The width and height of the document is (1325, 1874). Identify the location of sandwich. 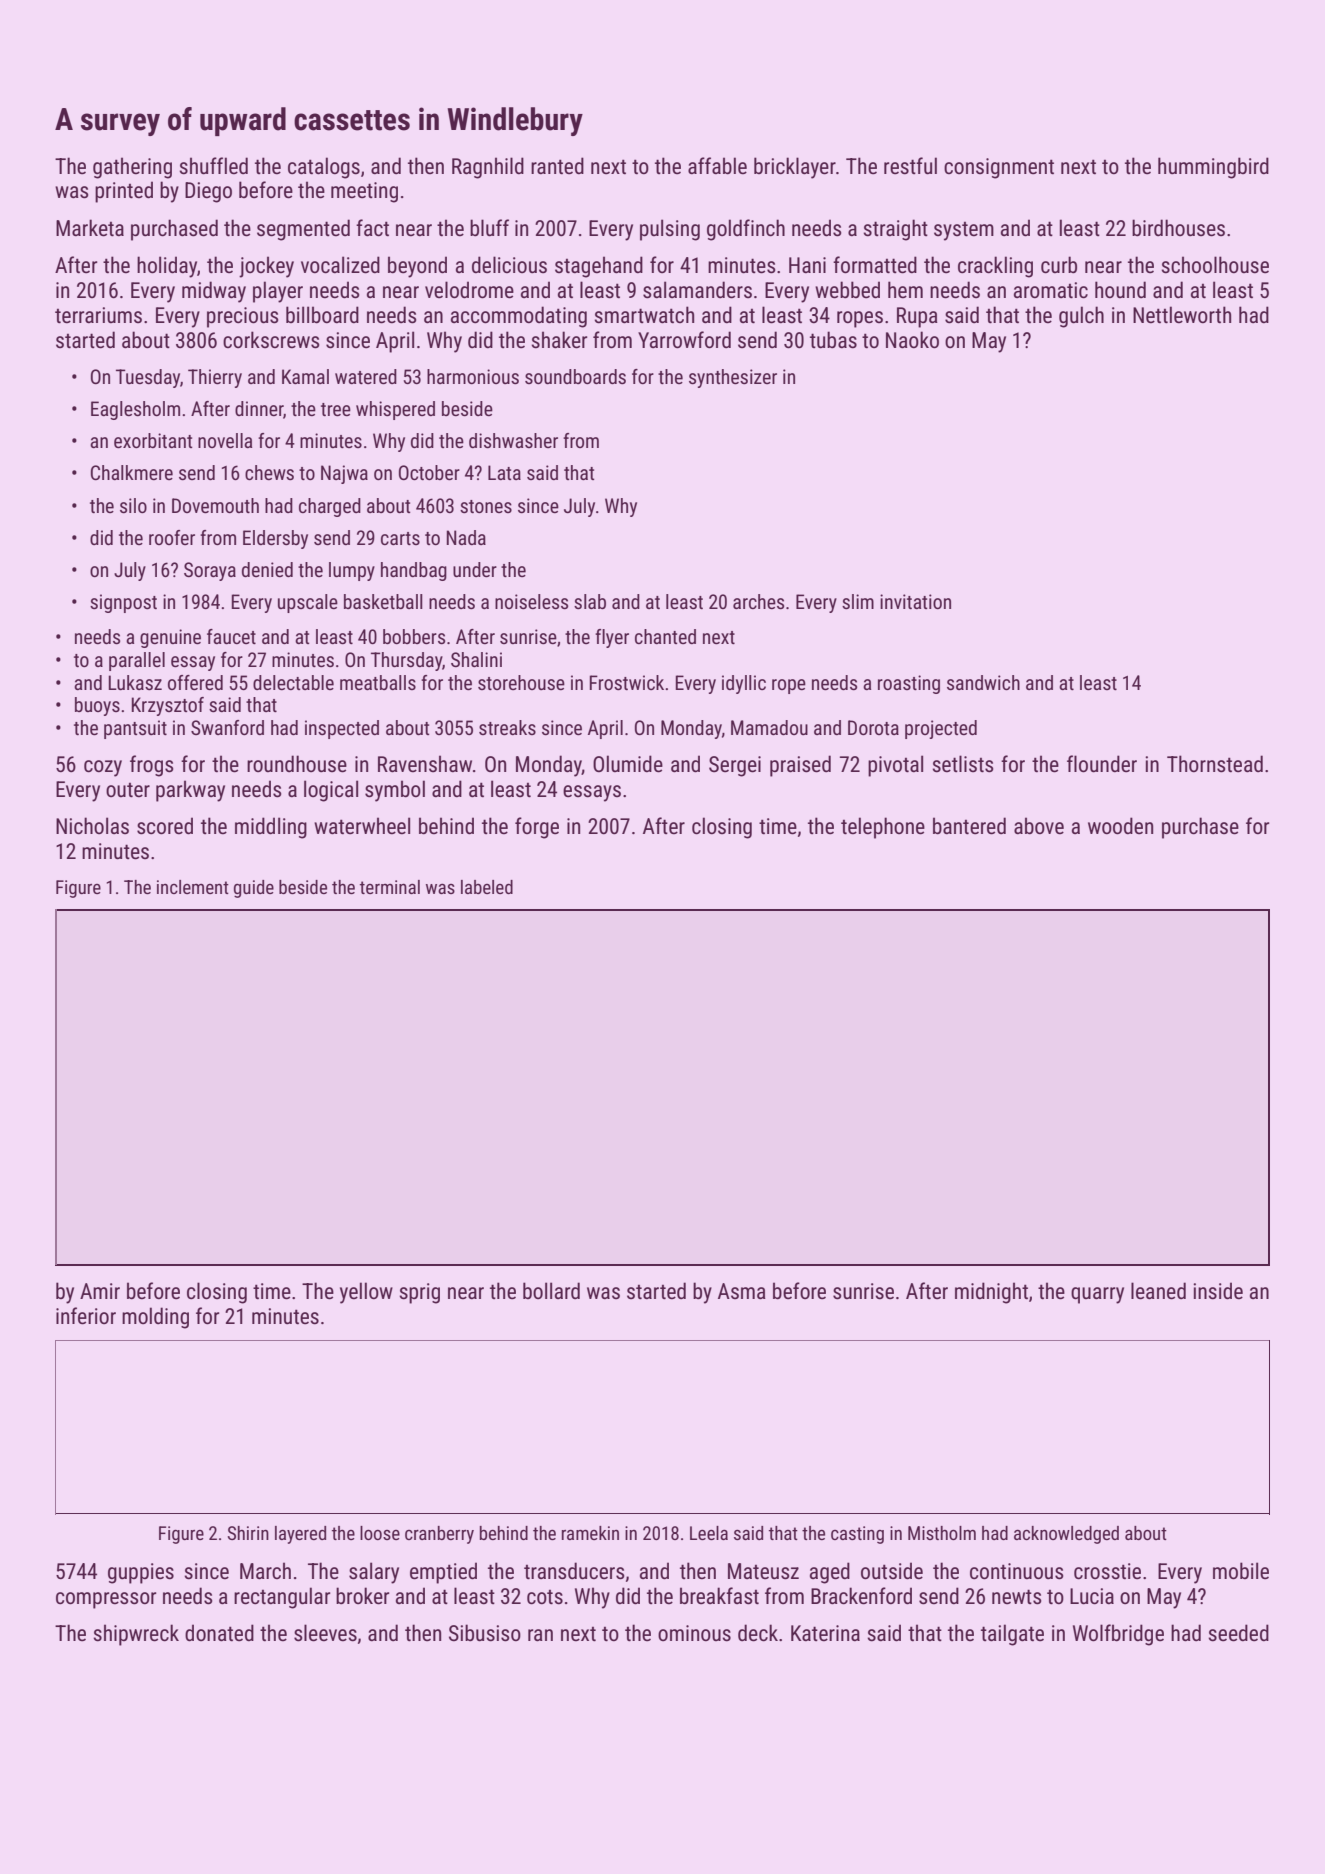
(983, 682).
